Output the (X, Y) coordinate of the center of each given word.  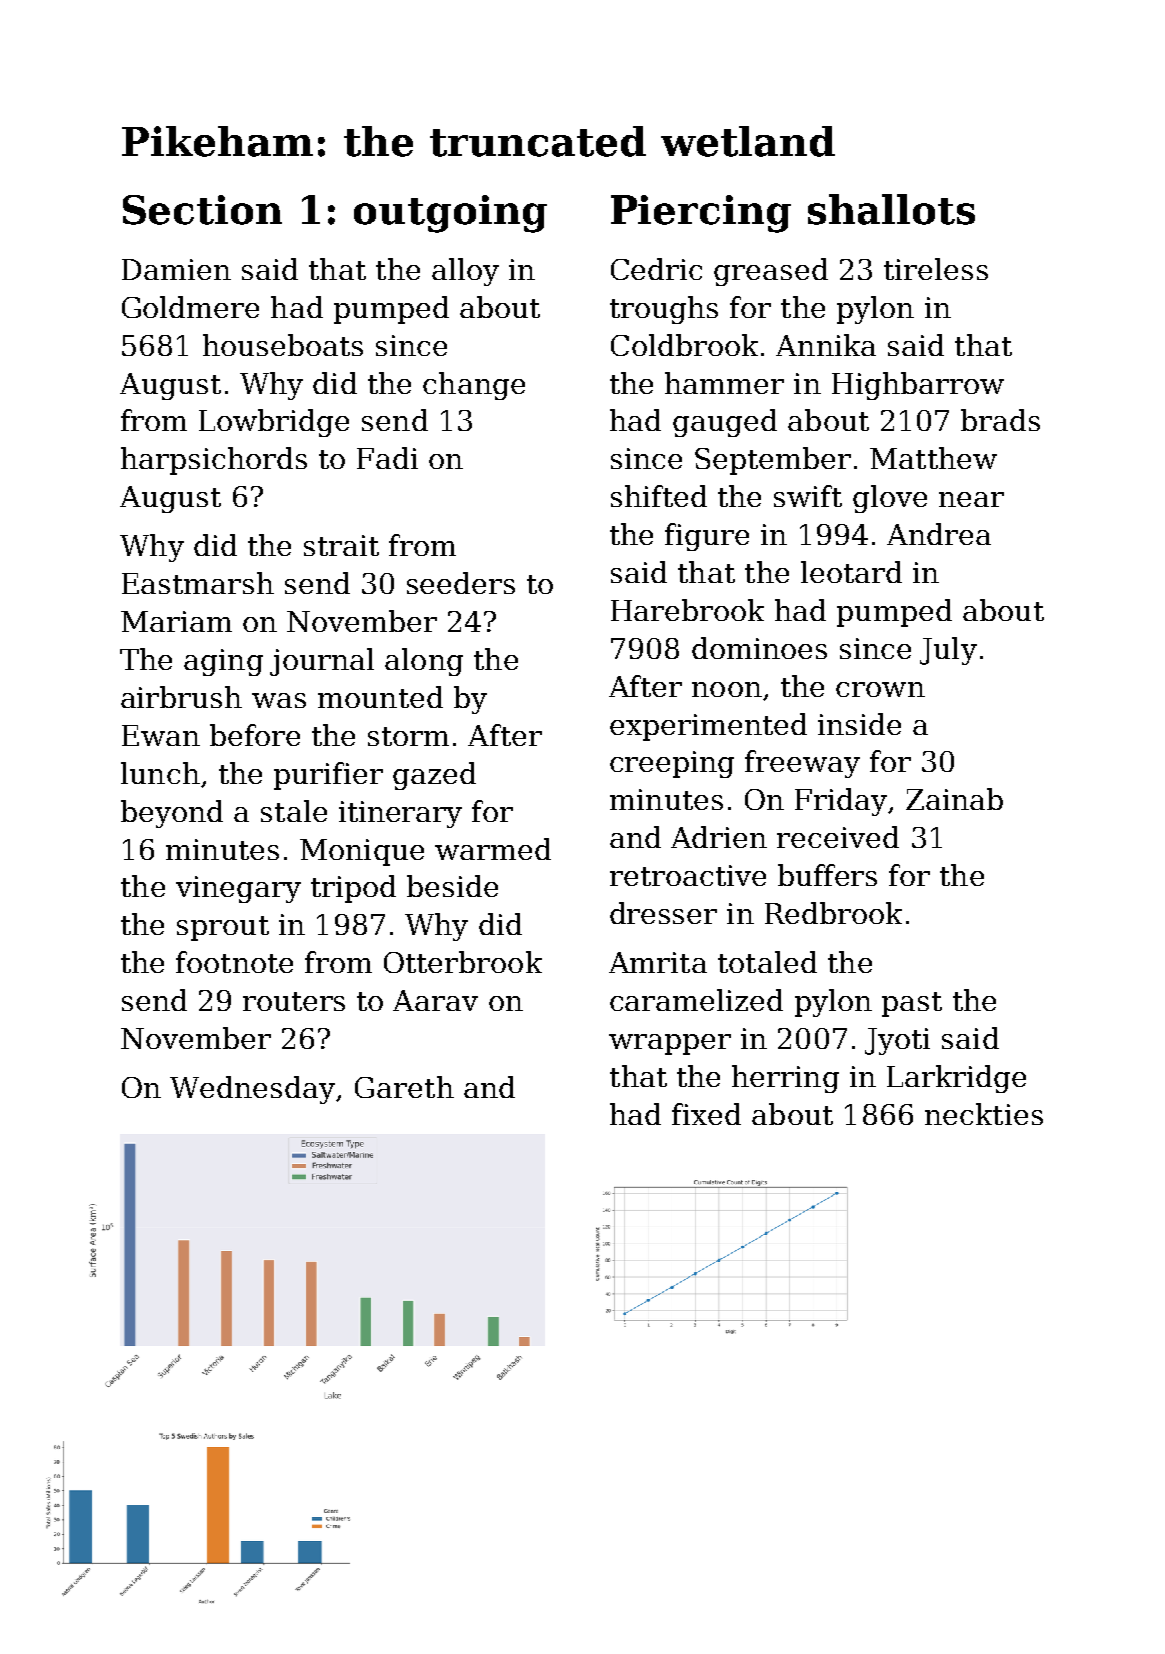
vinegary (238, 889)
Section (202, 210)
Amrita (658, 962)
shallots (891, 209)
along (424, 662)
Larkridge (956, 1079)
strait (341, 545)
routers (294, 1001)
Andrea (939, 534)
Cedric (656, 269)
